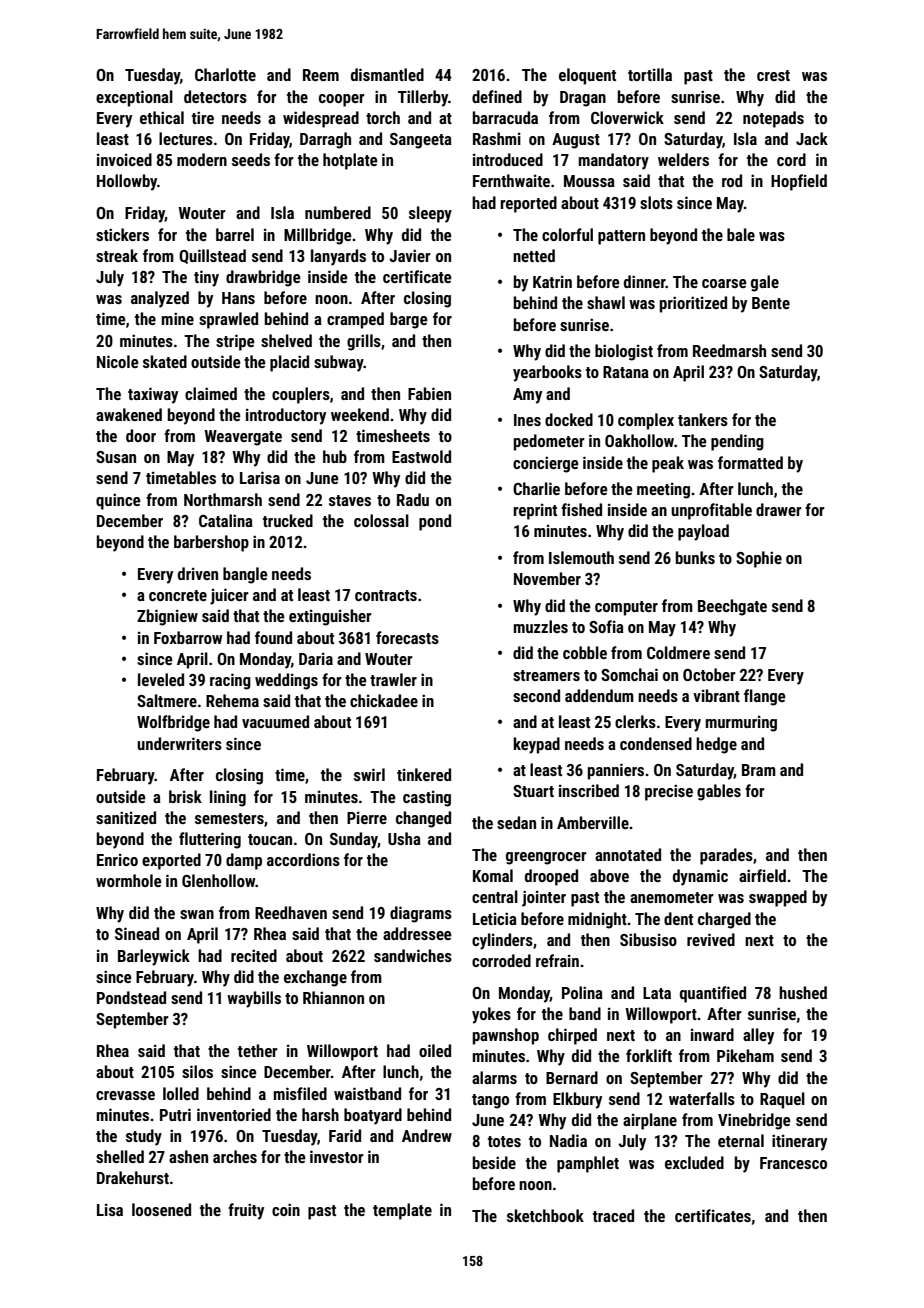 Image resolution: width=924 pixels, height=1308 pixels. Describe the element at coordinates (116, 457) in the page. I see `Susan` at that location.
